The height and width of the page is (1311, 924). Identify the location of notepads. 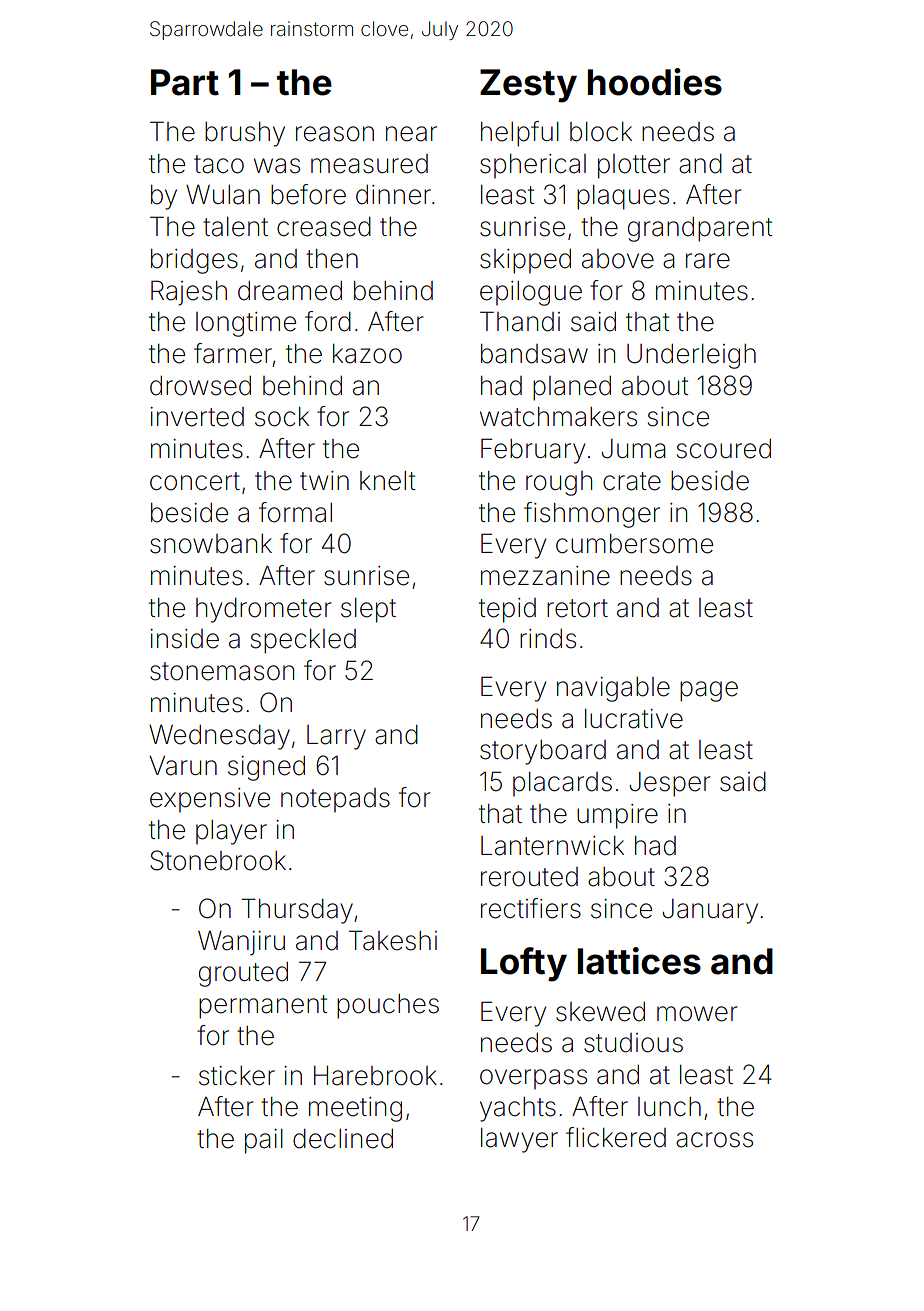
(335, 800).
